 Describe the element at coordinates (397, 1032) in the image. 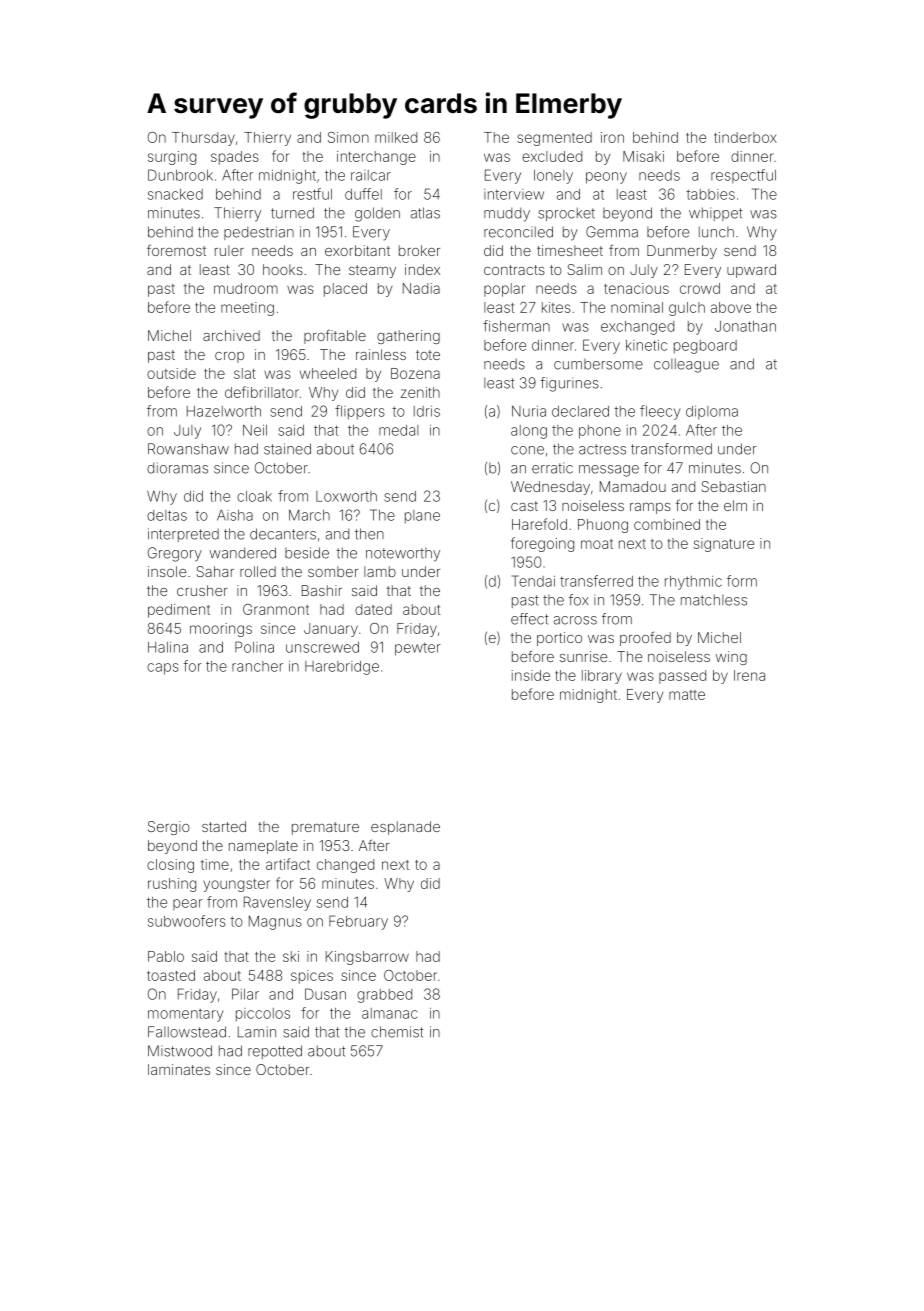

I see `chemist` at that location.
